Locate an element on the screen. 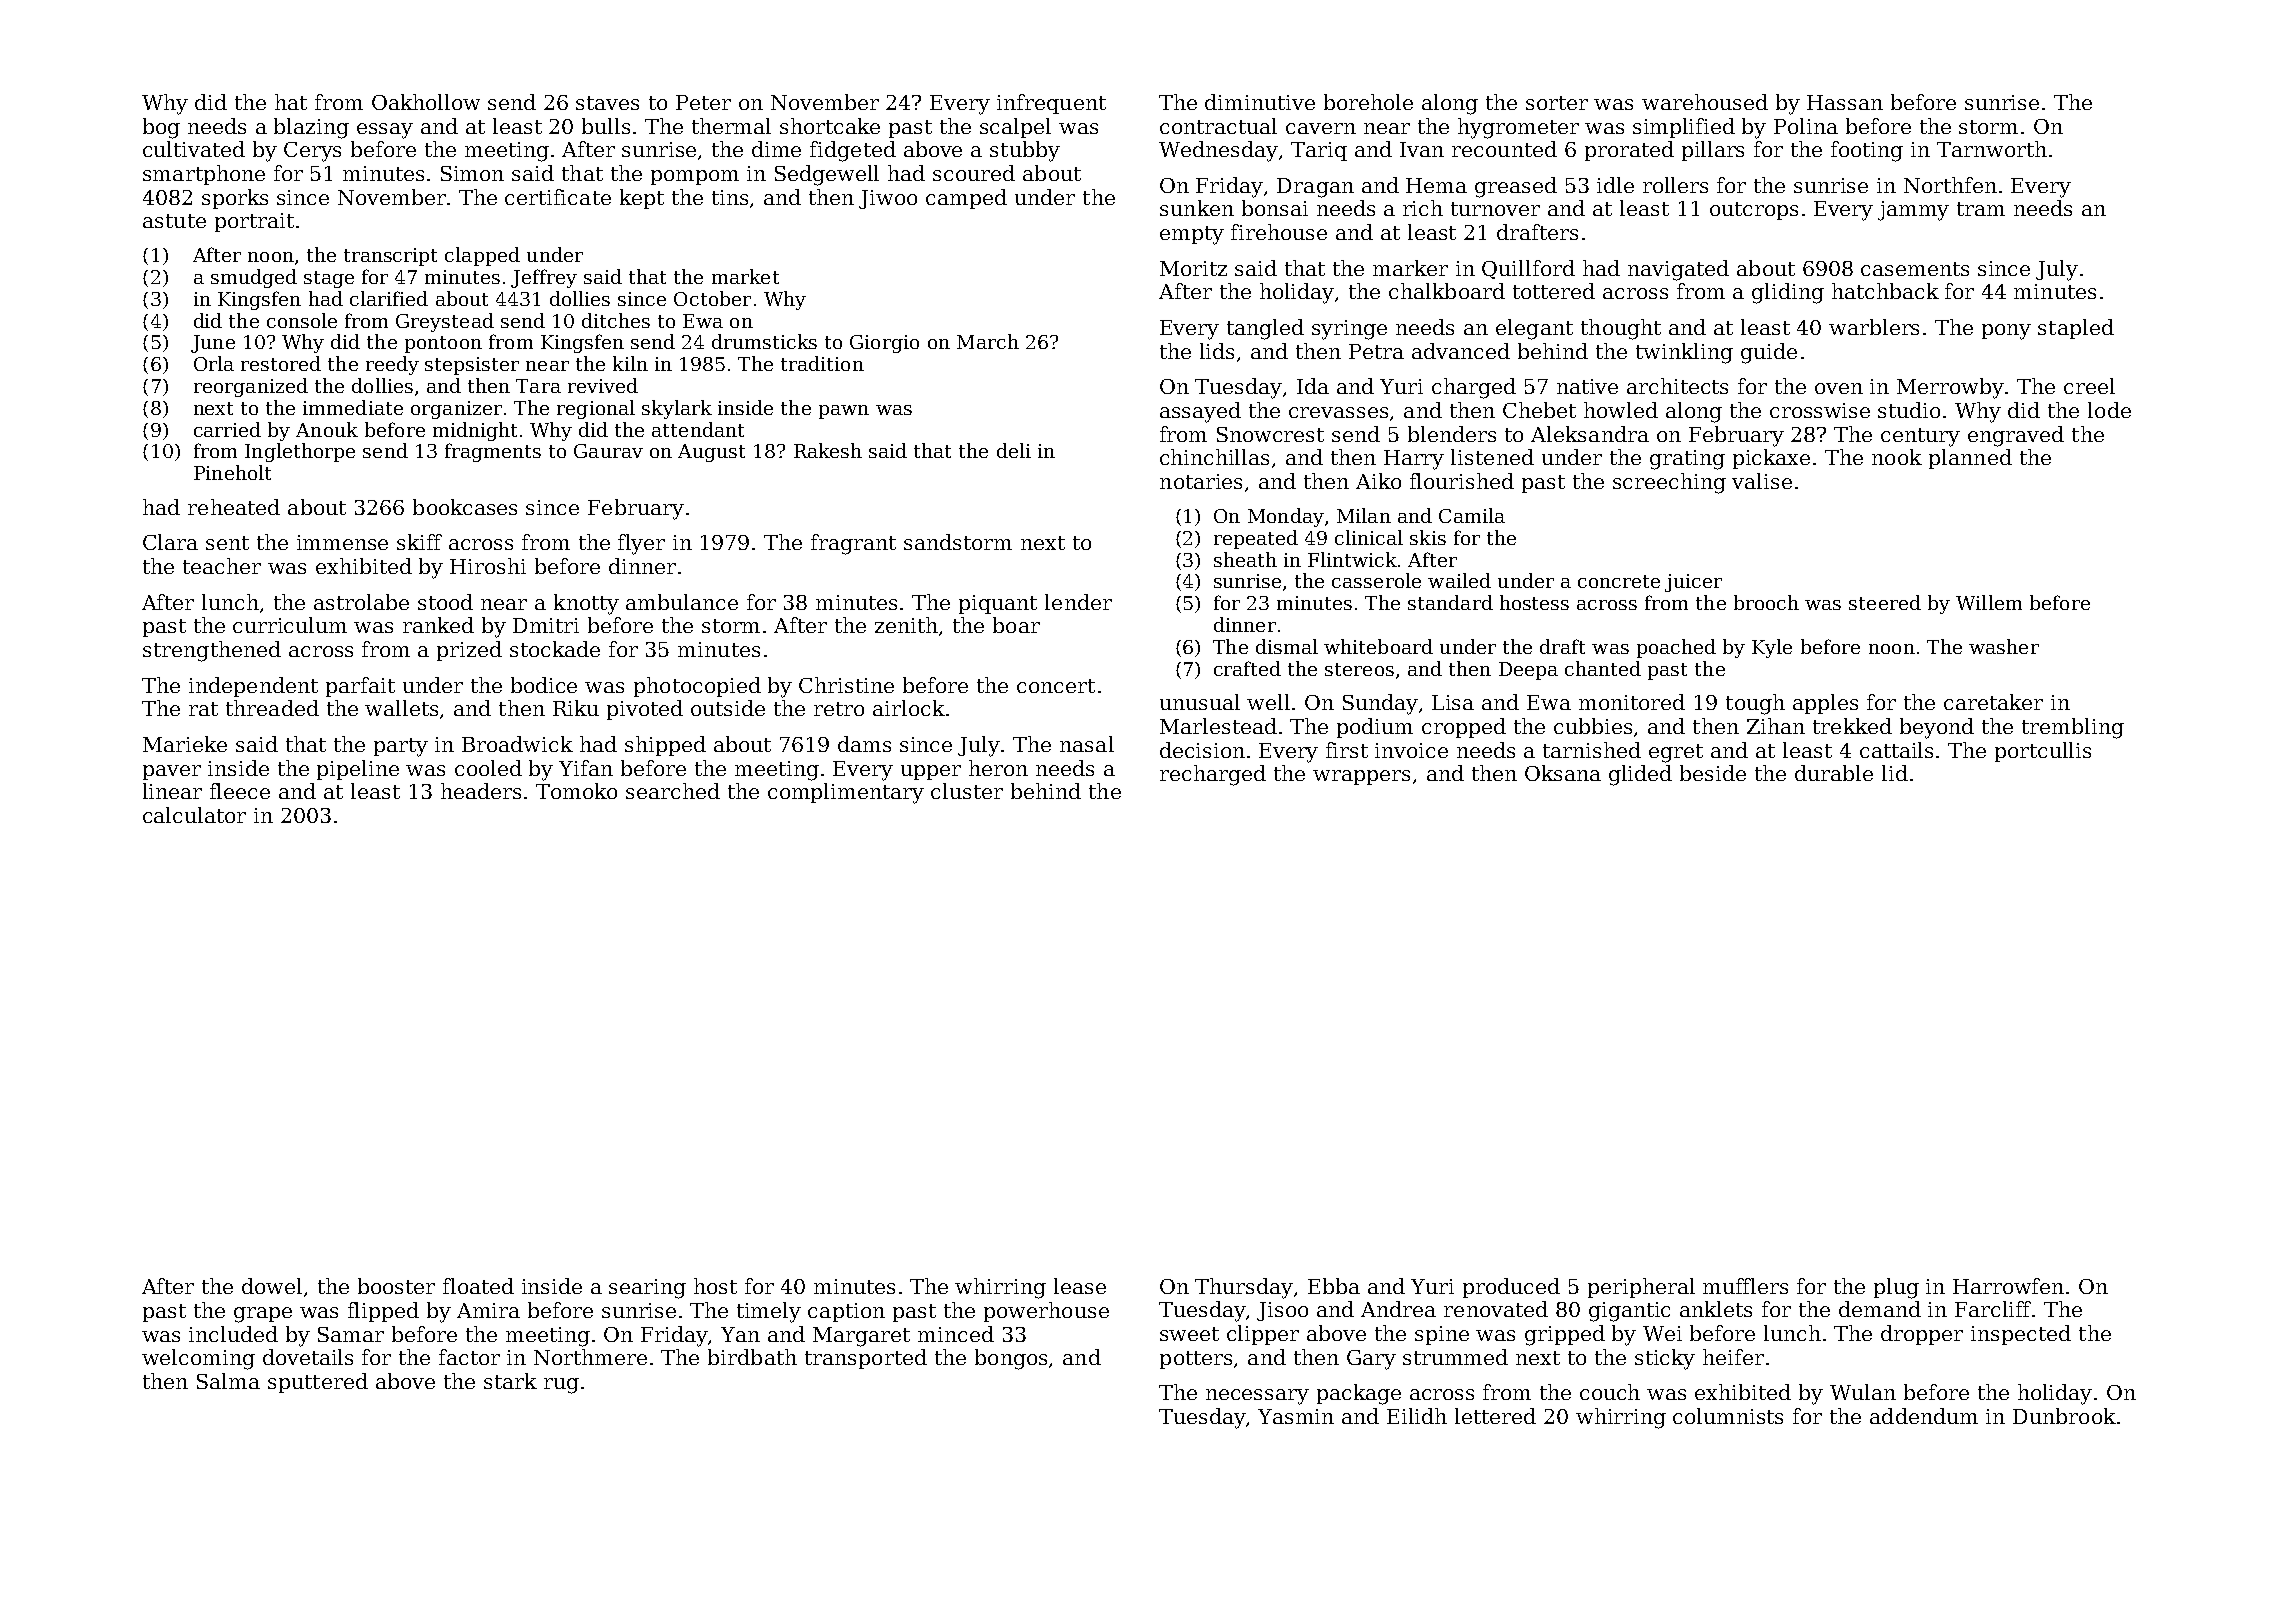  flipped is located at coordinates (383, 1312).
